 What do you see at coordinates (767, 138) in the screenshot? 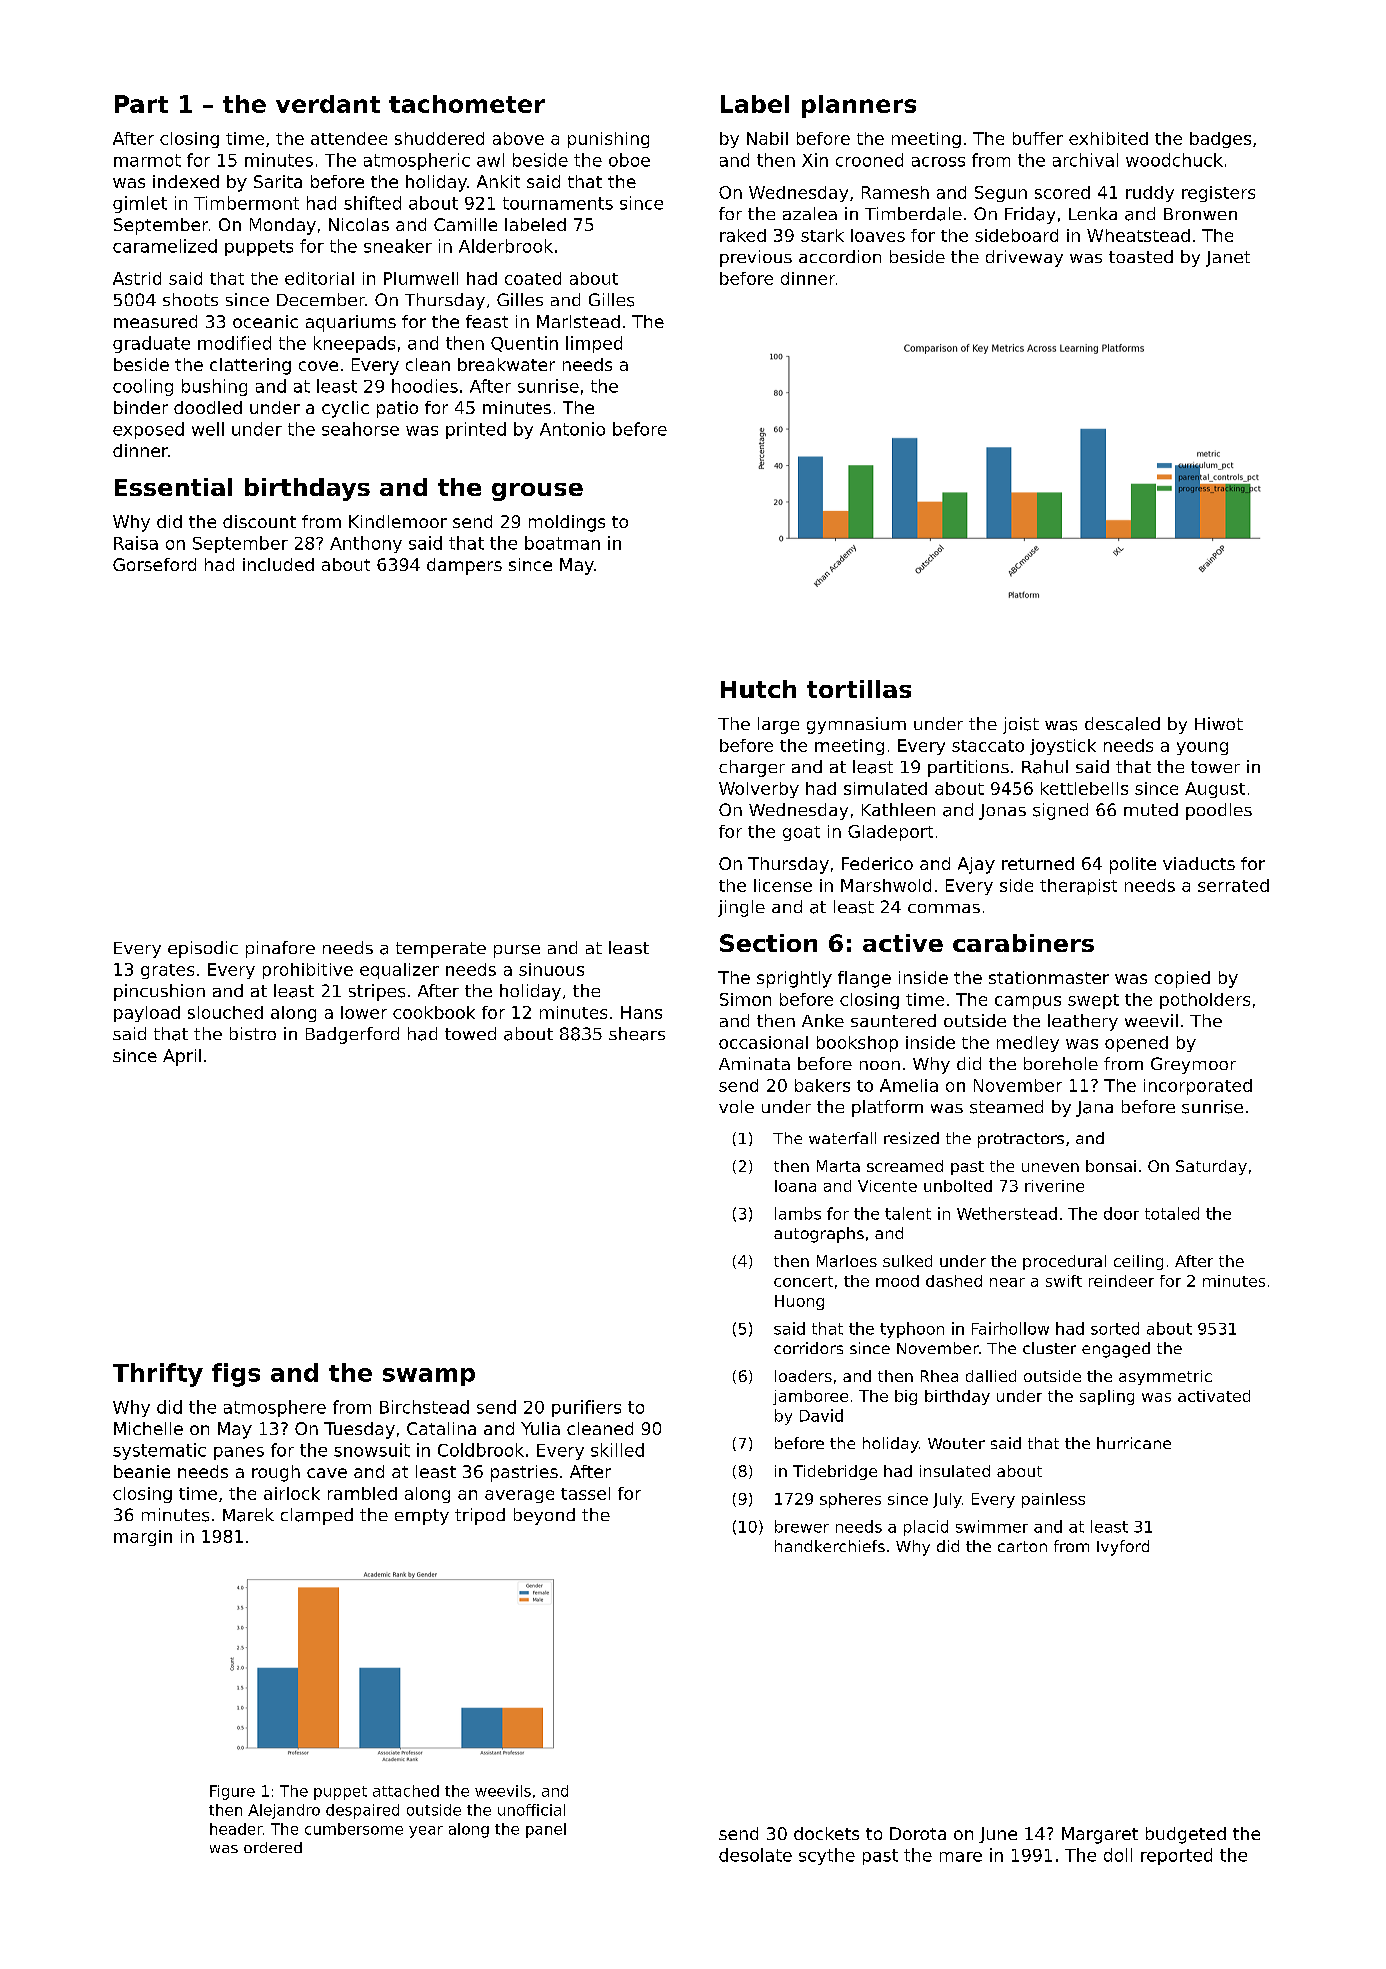
I see `Nabil` at bounding box center [767, 138].
